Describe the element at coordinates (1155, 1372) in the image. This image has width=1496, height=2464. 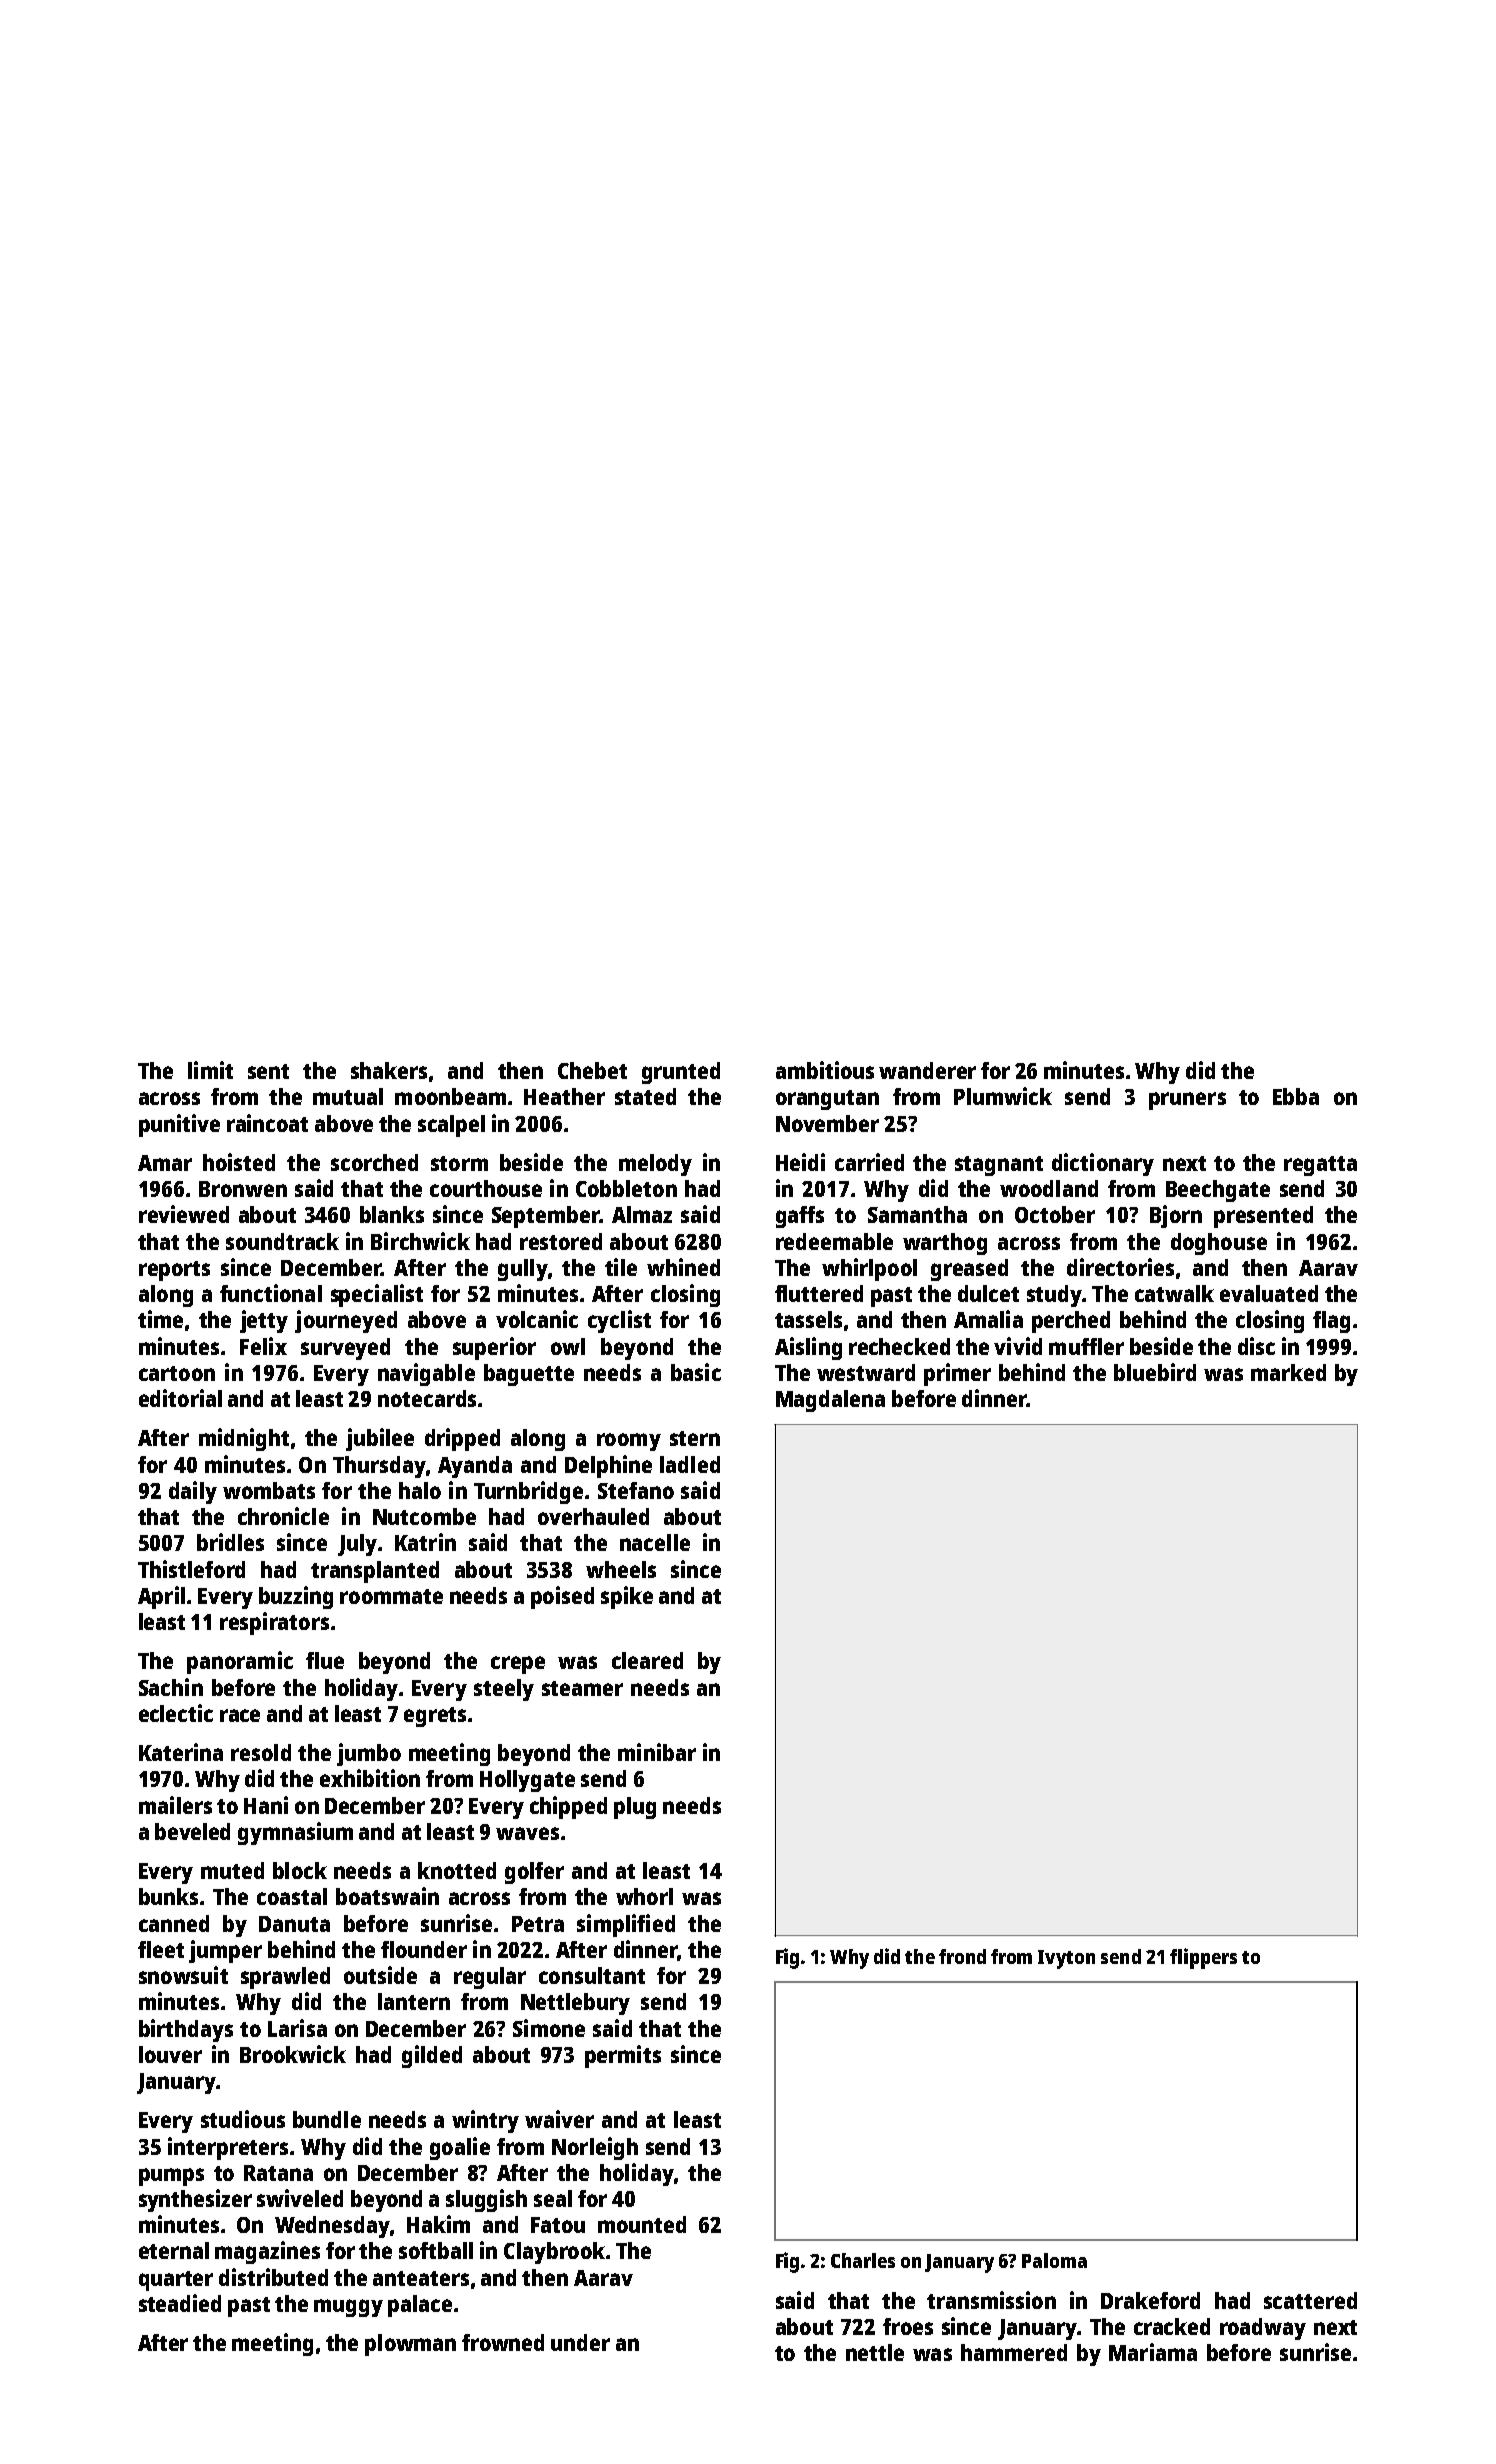
I see `bluebird` at that location.
